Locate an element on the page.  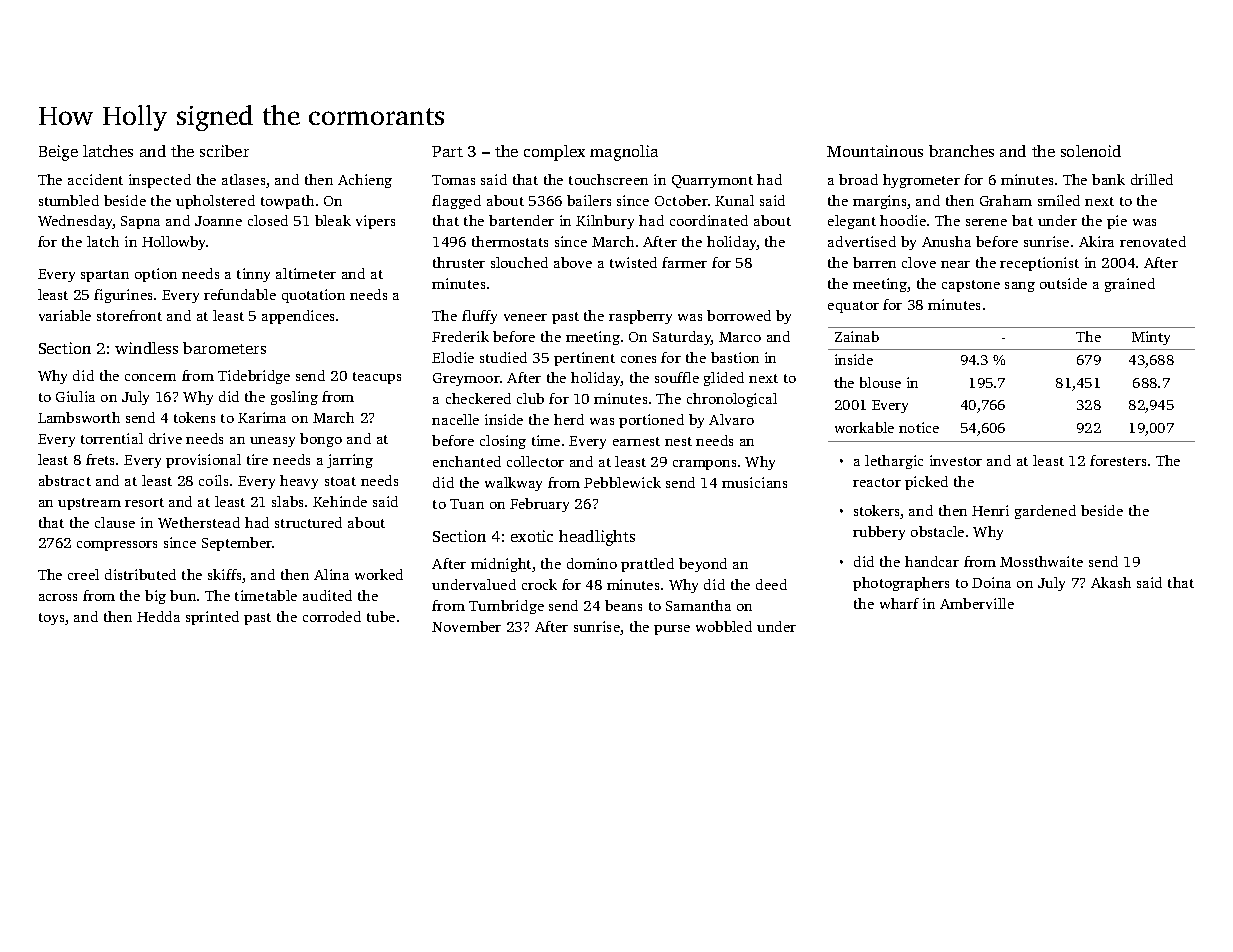
Mountainous is located at coordinates (875, 151).
